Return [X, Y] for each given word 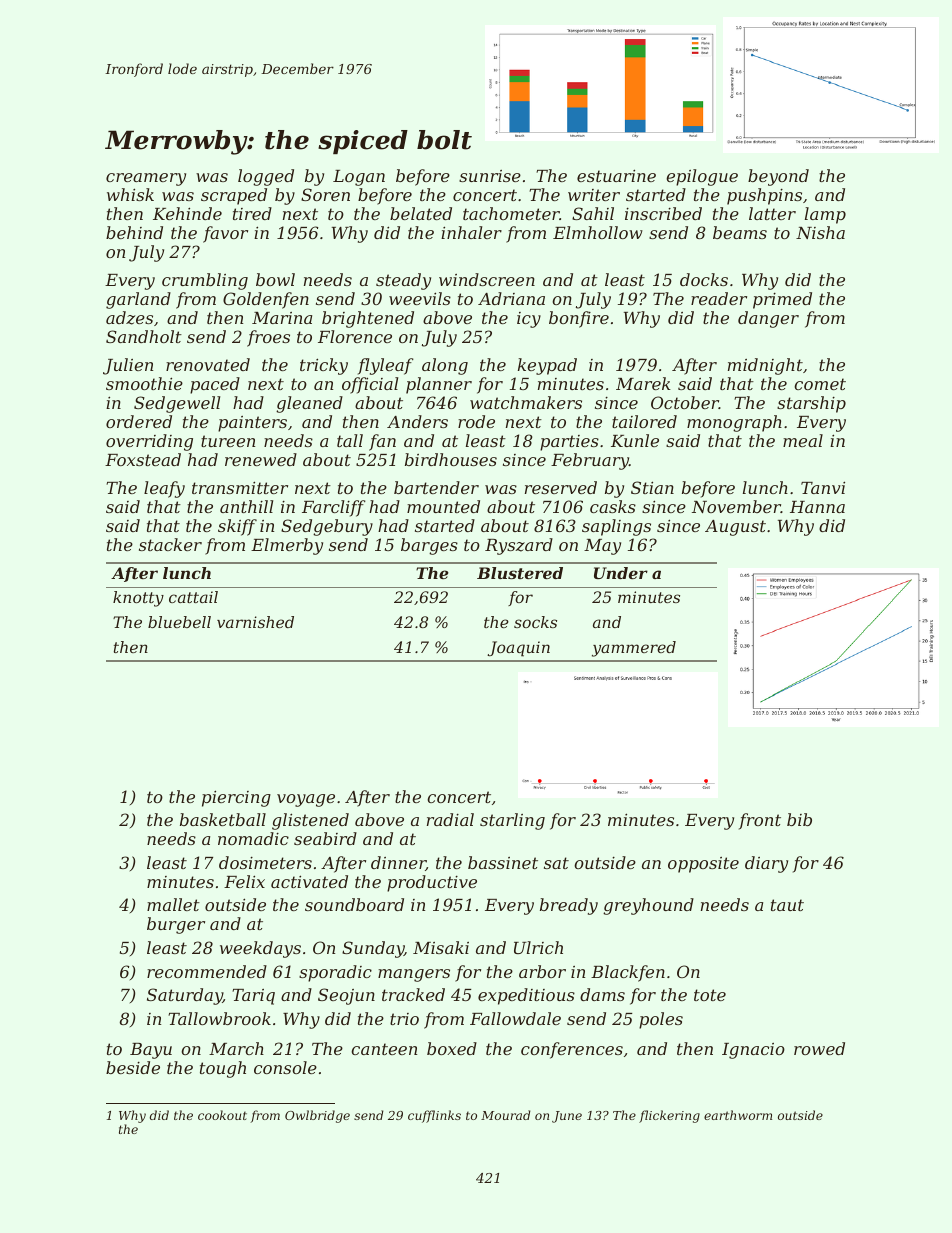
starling [512, 821]
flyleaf [386, 366]
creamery [146, 179]
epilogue [702, 177]
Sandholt [144, 336]
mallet [173, 904]
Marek [643, 383]
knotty [138, 599]
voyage [306, 800]
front [760, 821]
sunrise [490, 176]
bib [799, 819]
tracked [413, 994]
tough [223, 1069]
